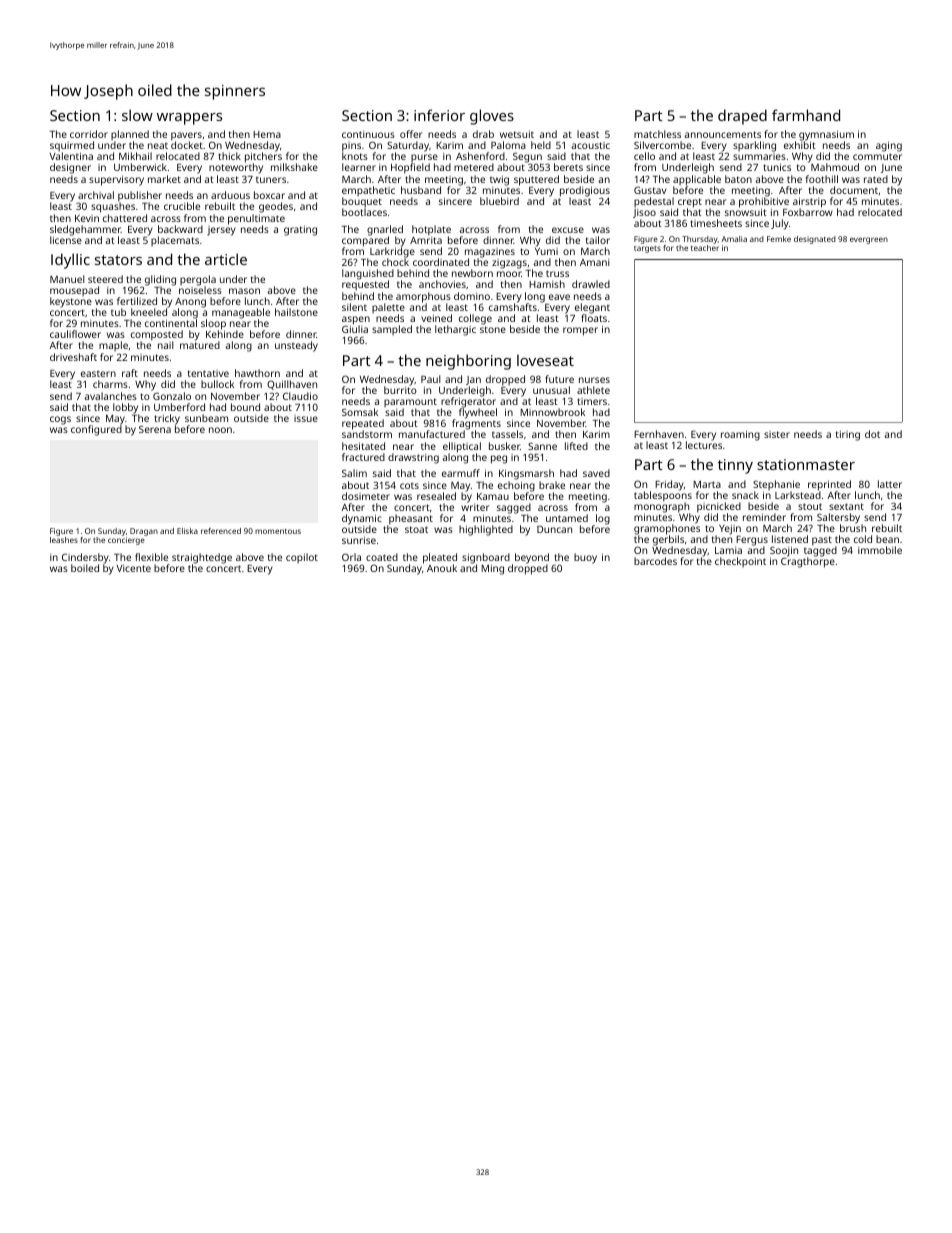 The image size is (952, 1233). Describe the element at coordinates (157, 336) in the document. I see `composted` at that location.
